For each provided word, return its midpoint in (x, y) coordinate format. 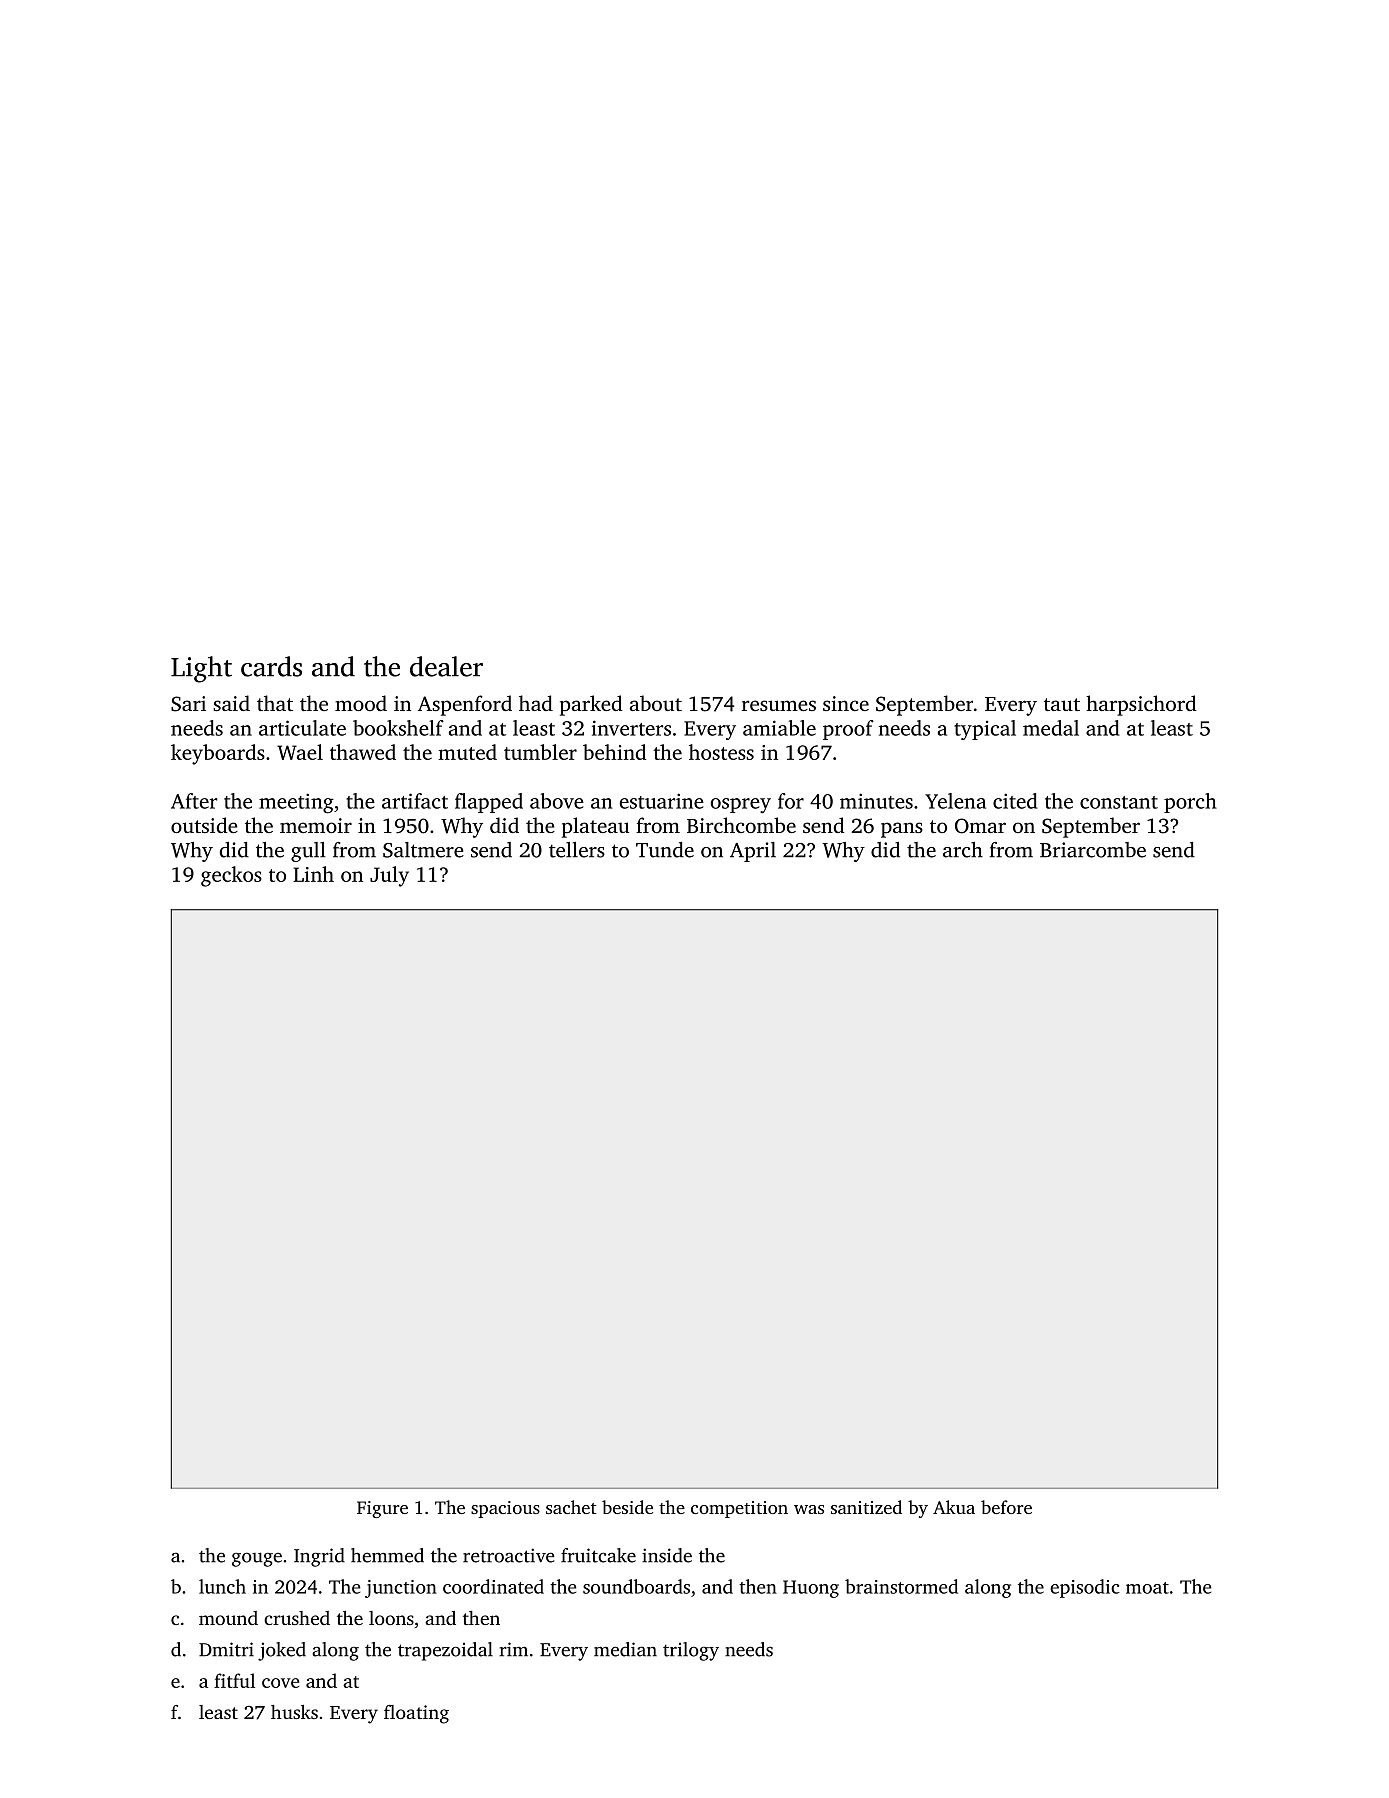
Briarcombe (1093, 850)
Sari (188, 704)
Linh (313, 874)
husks (294, 1712)
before (1006, 1507)
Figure (382, 1509)
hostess (721, 752)
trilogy (691, 1651)
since (846, 703)
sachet (571, 1507)
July (389, 876)
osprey (740, 805)
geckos (231, 876)
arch (963, 850)
